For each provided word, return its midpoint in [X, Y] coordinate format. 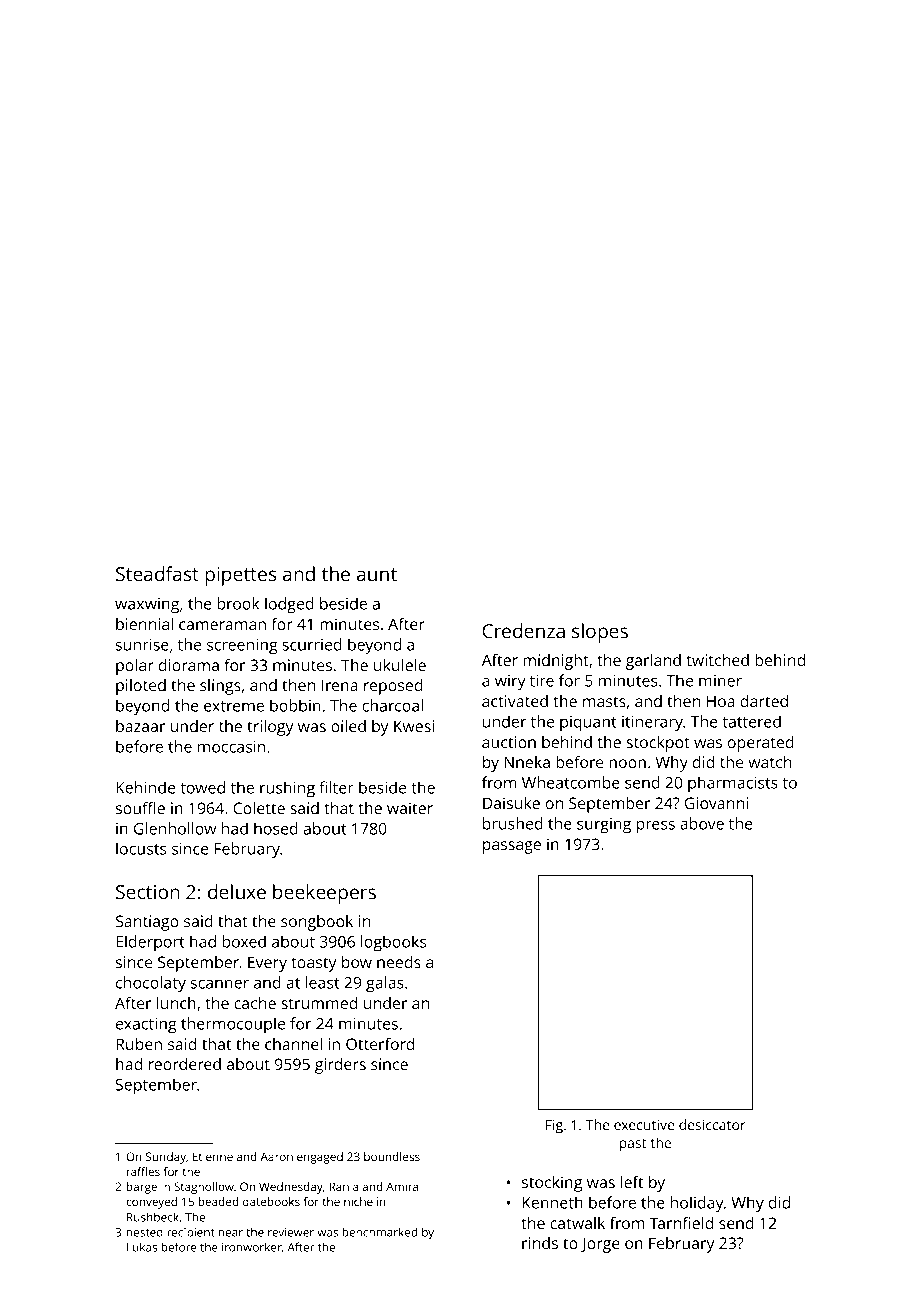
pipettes [241, 576]
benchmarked [379, 1232]
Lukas [142, 1247]
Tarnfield [681, 1223]
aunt [377, 574]
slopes [600, 633]
